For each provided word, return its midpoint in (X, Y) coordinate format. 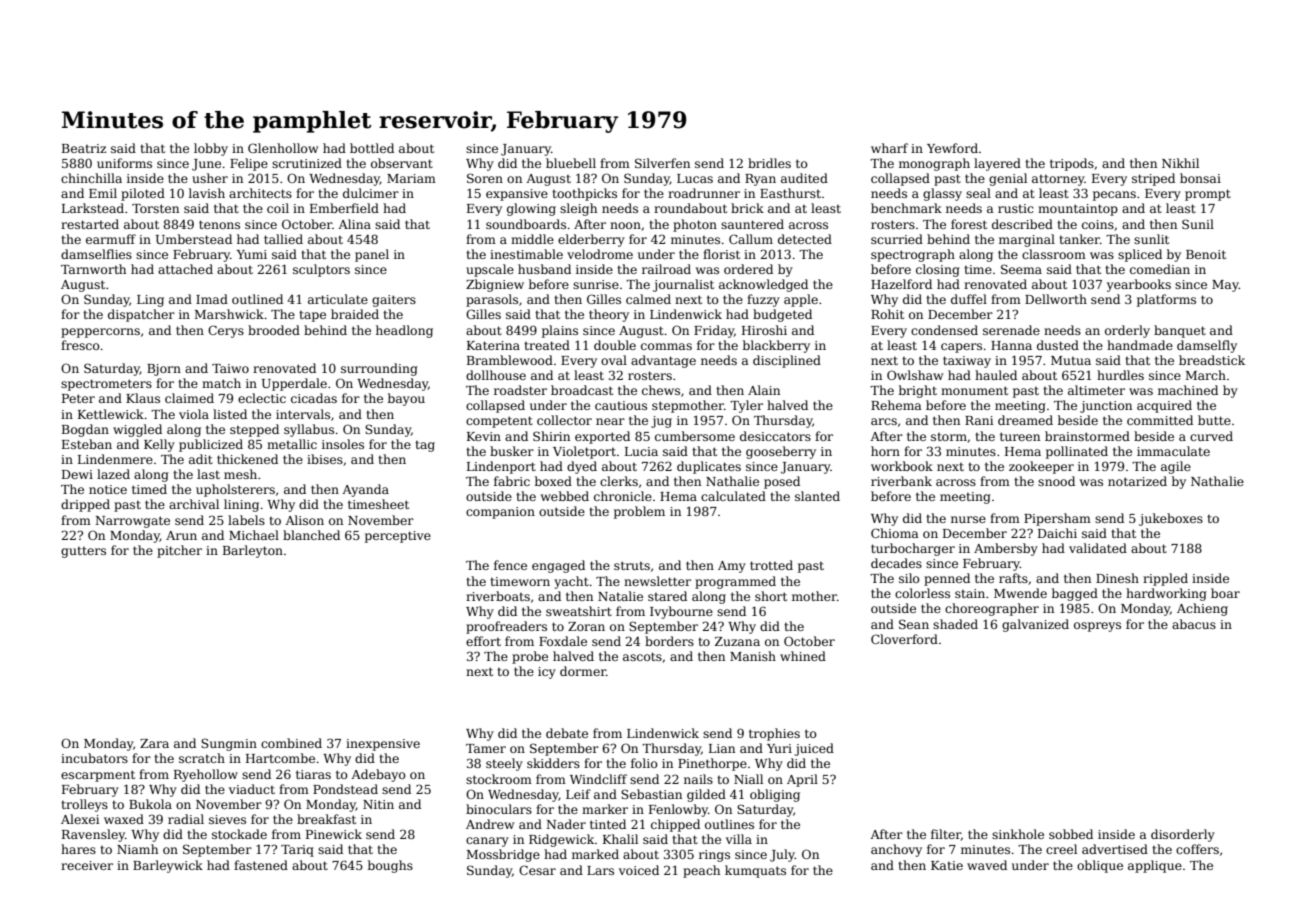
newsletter (657, 581)
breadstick (1212, 360)
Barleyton (253, 551)
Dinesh (1117, 578)
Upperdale (294, 384)
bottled (372, 148)
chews (661, 390)
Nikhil (1180, 163)
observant (402, 163)
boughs (390, 866)
